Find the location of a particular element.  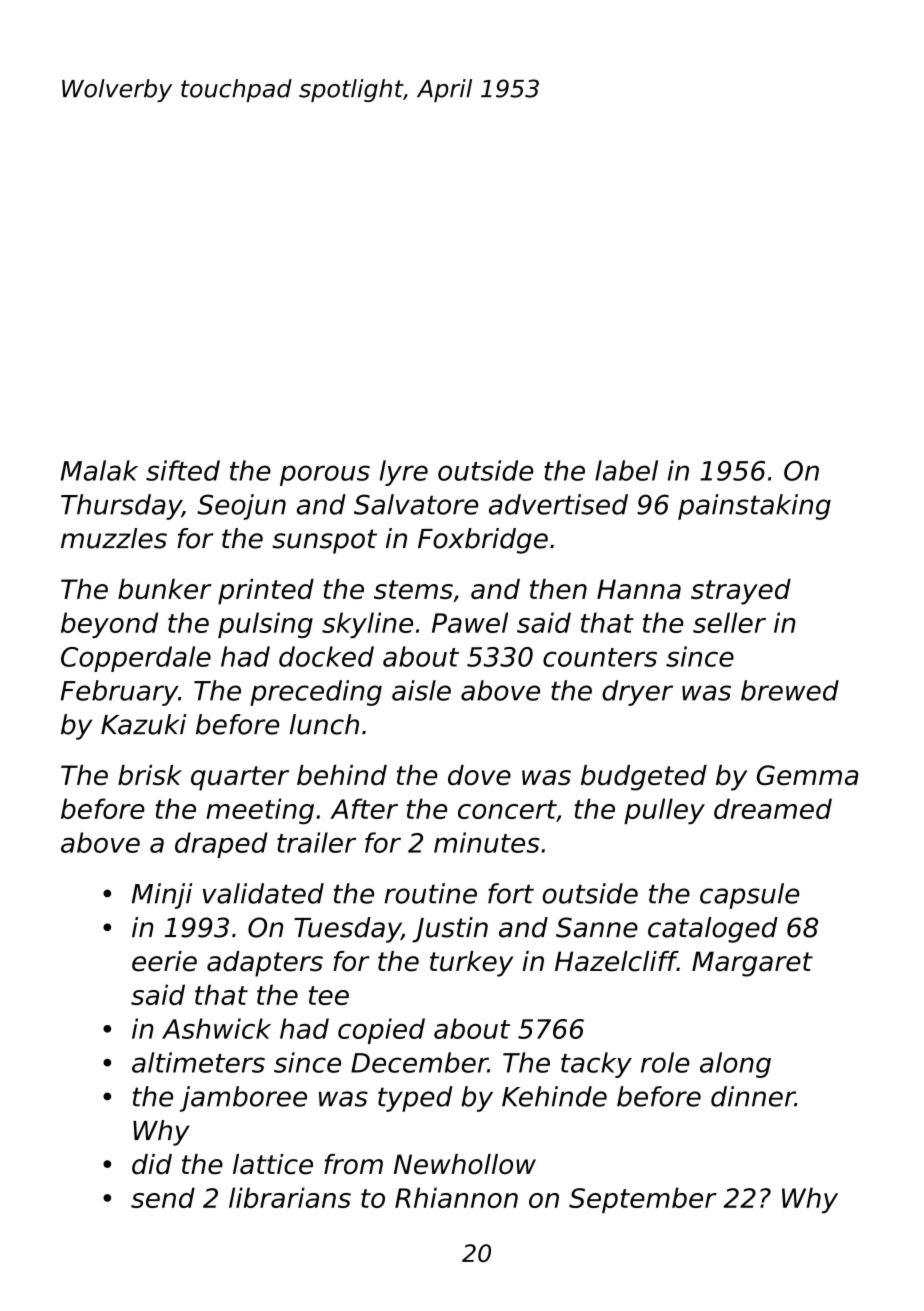

did is located at coordinates (152, 1164).
